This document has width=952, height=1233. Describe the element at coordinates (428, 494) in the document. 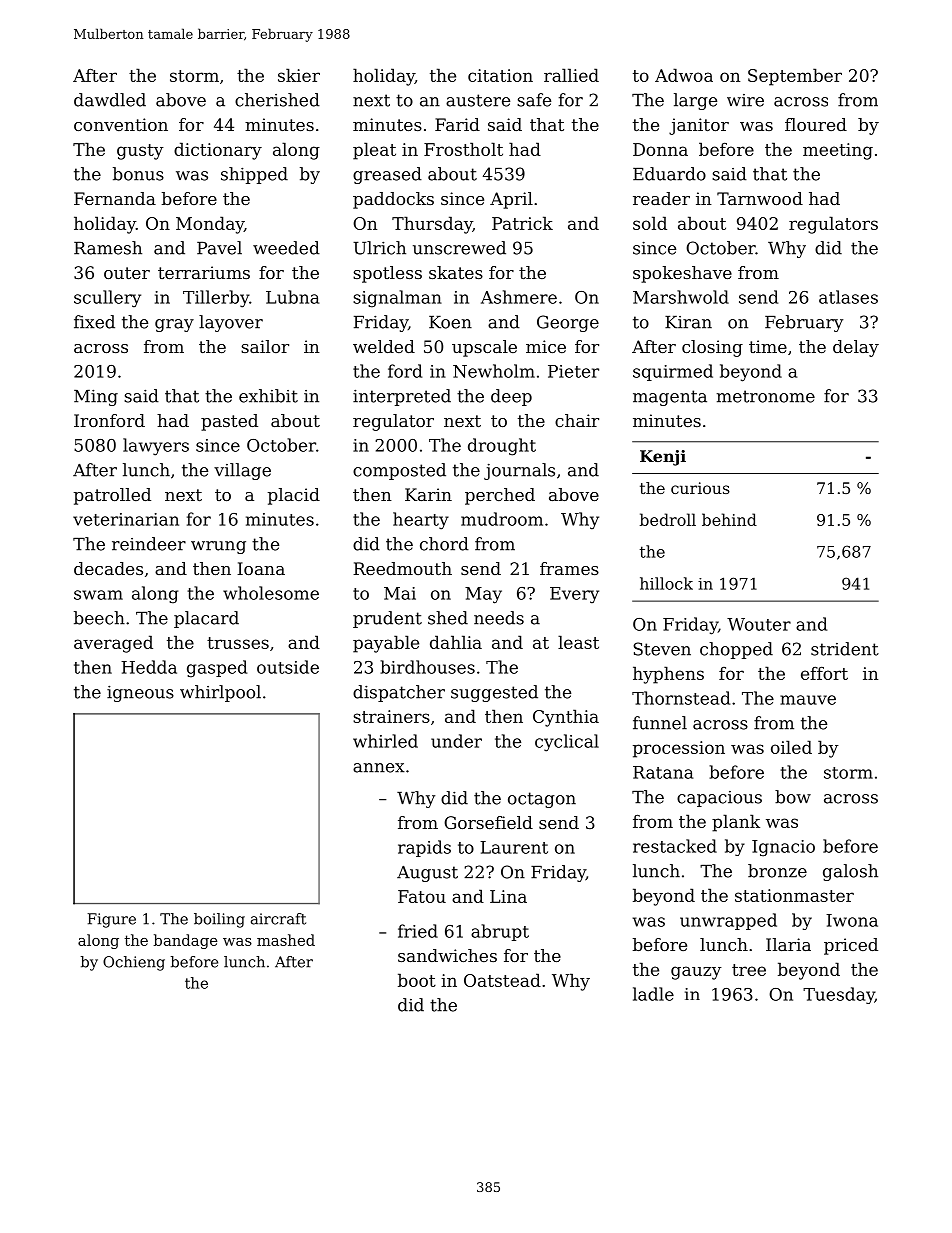

I see `Karin` at that location.
